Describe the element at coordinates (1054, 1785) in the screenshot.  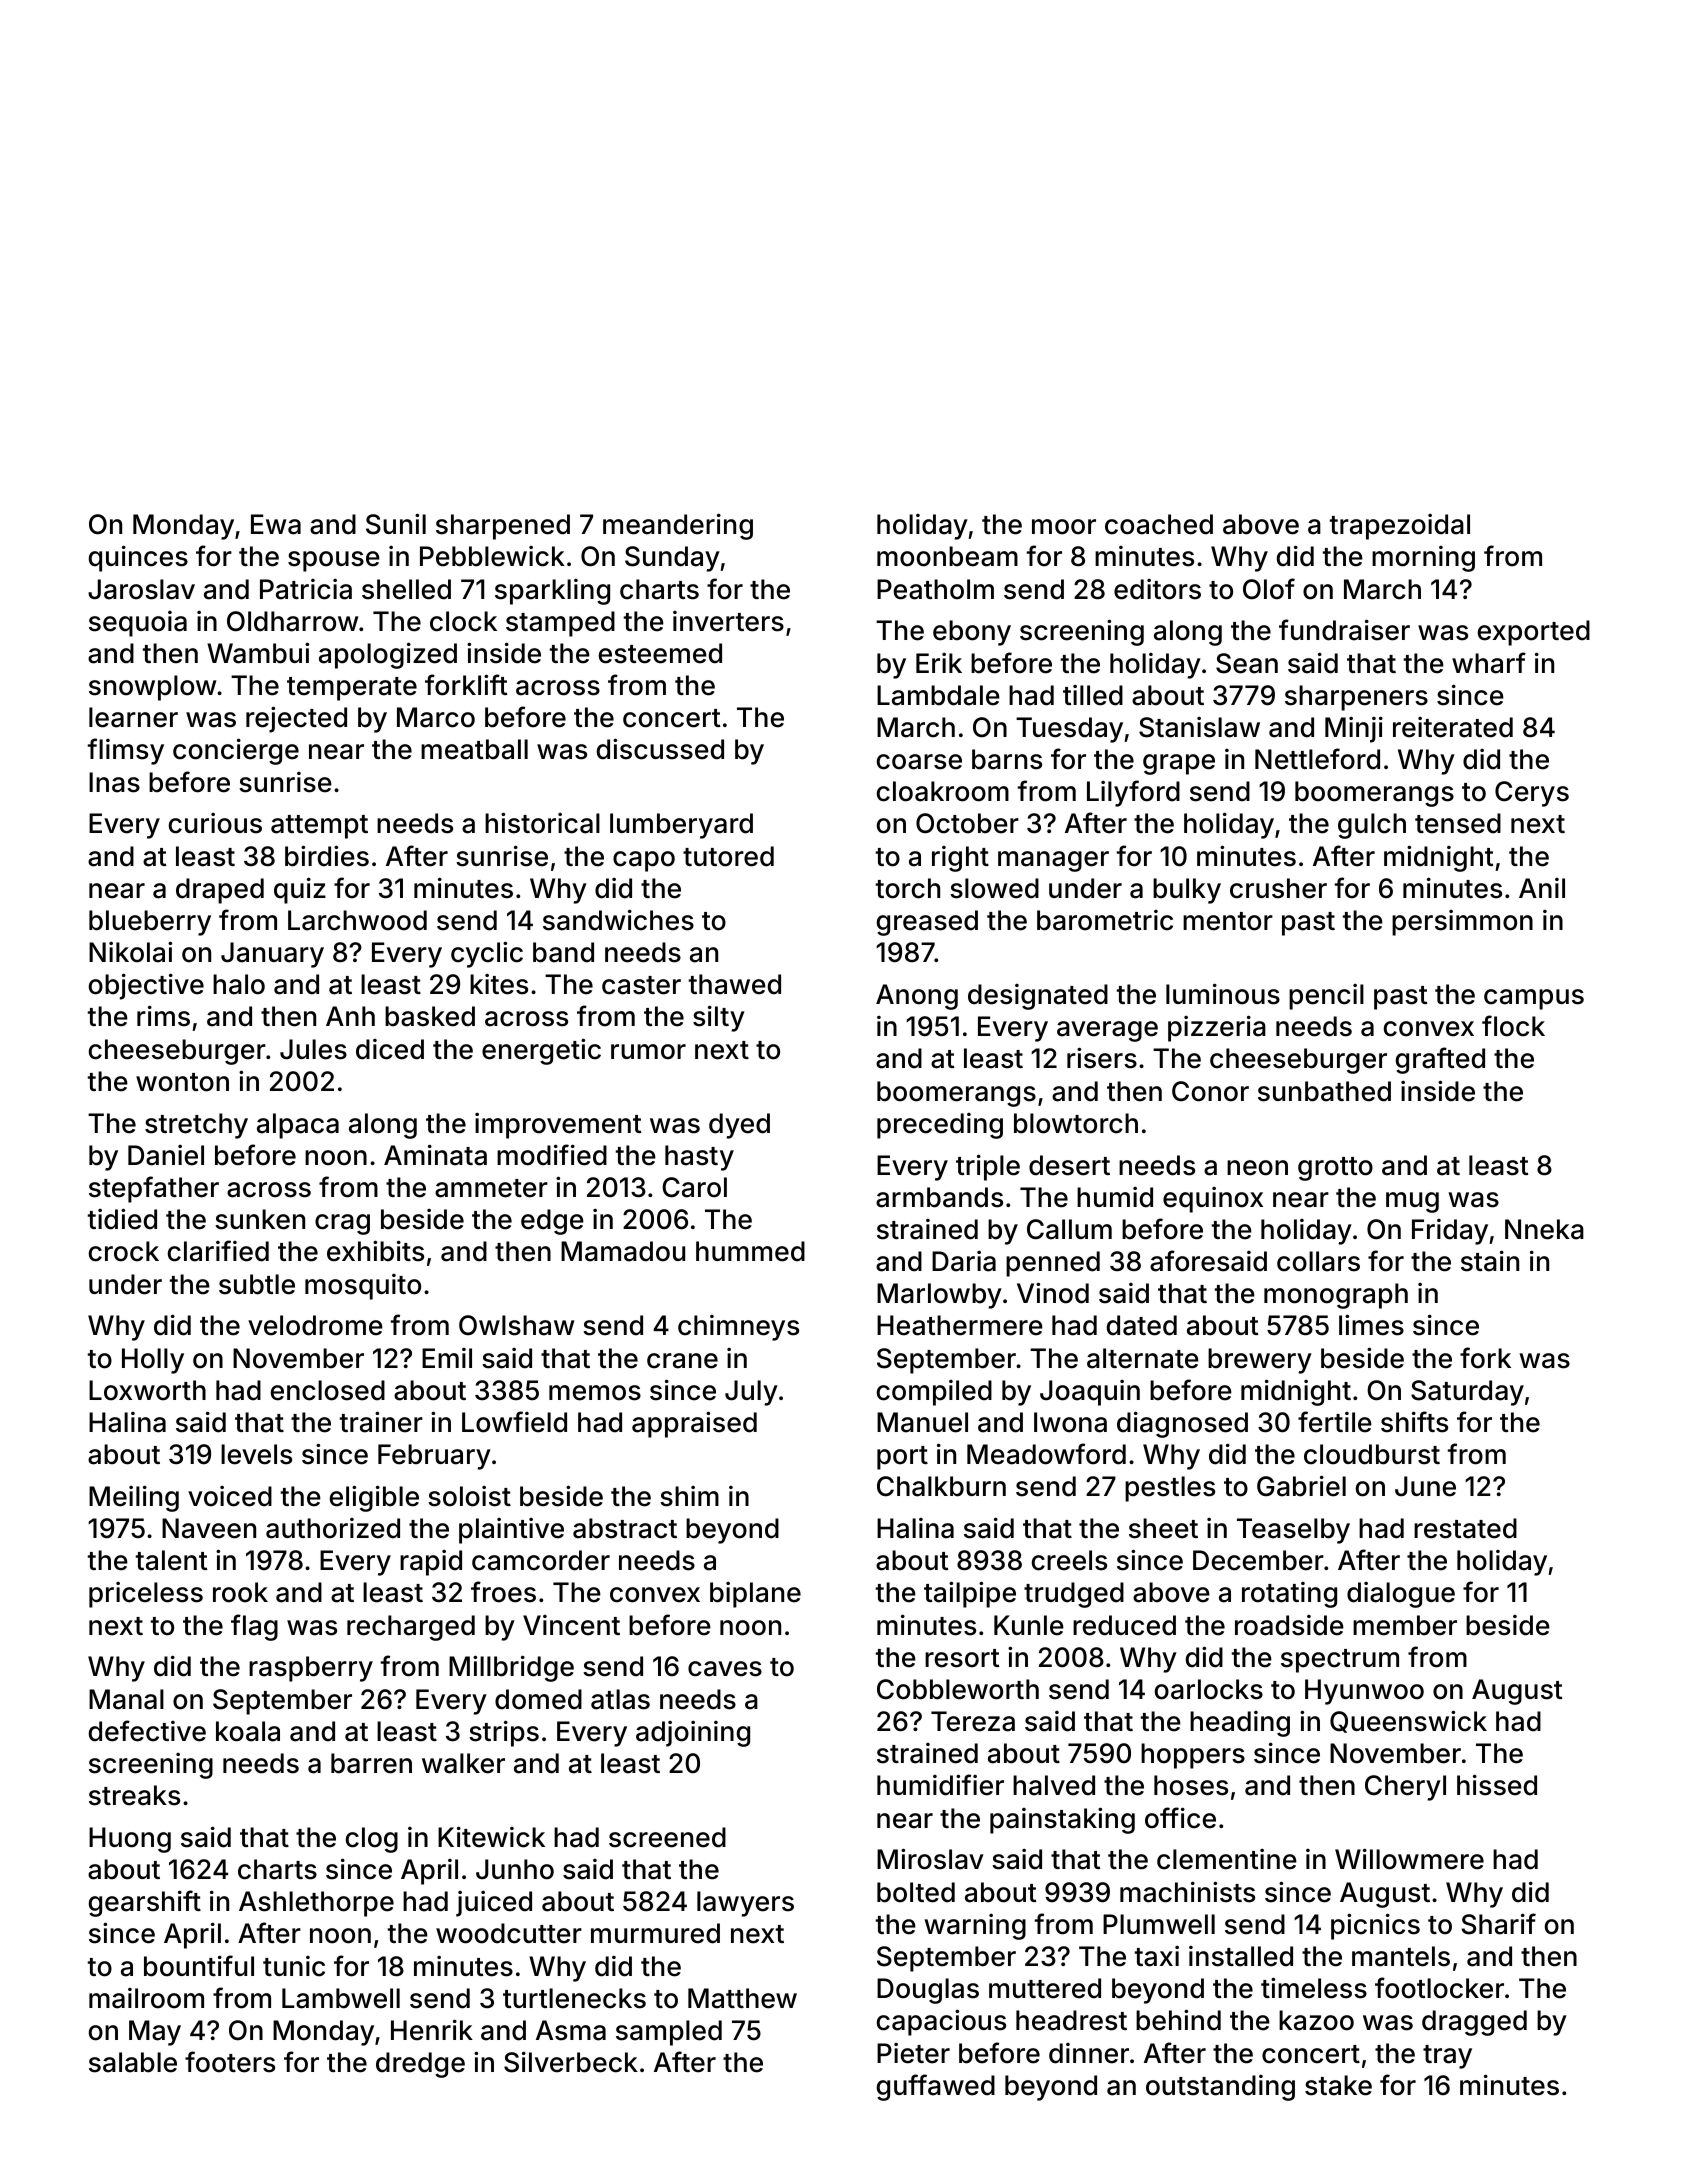
I see `halved` at that location.
